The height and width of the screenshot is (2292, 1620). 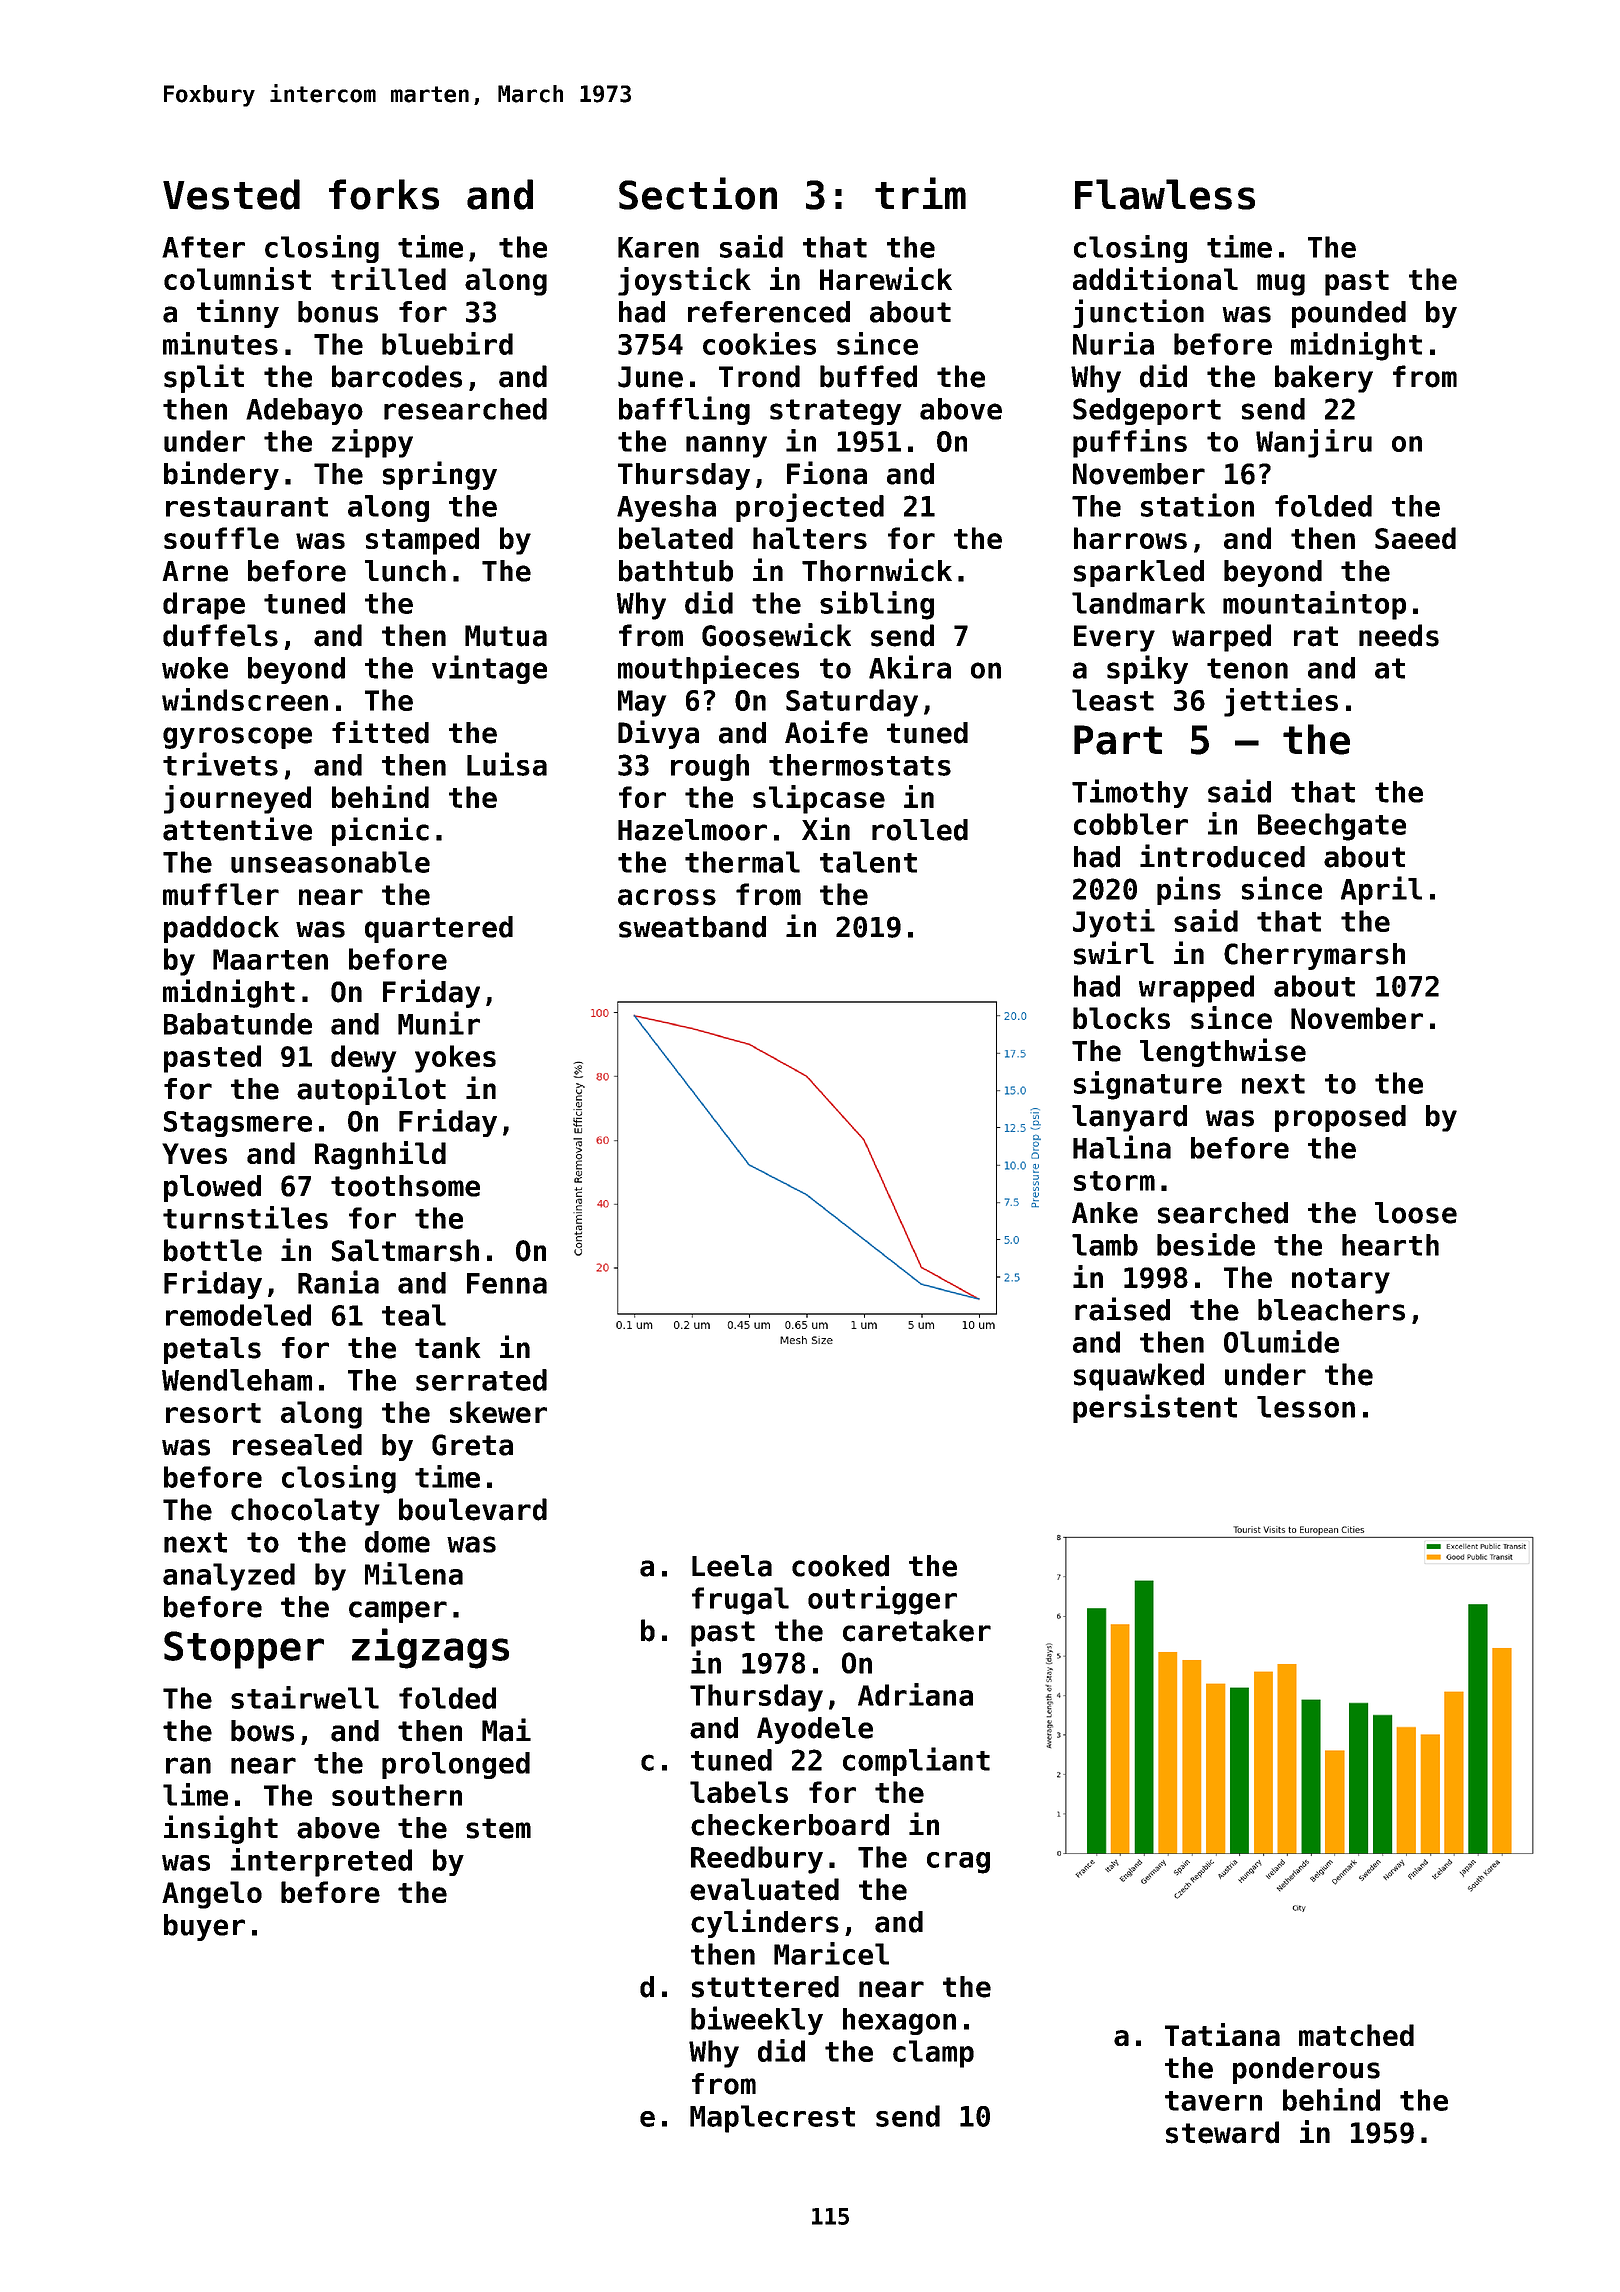 I want to click on Akira, so click(x=910, y=667).
